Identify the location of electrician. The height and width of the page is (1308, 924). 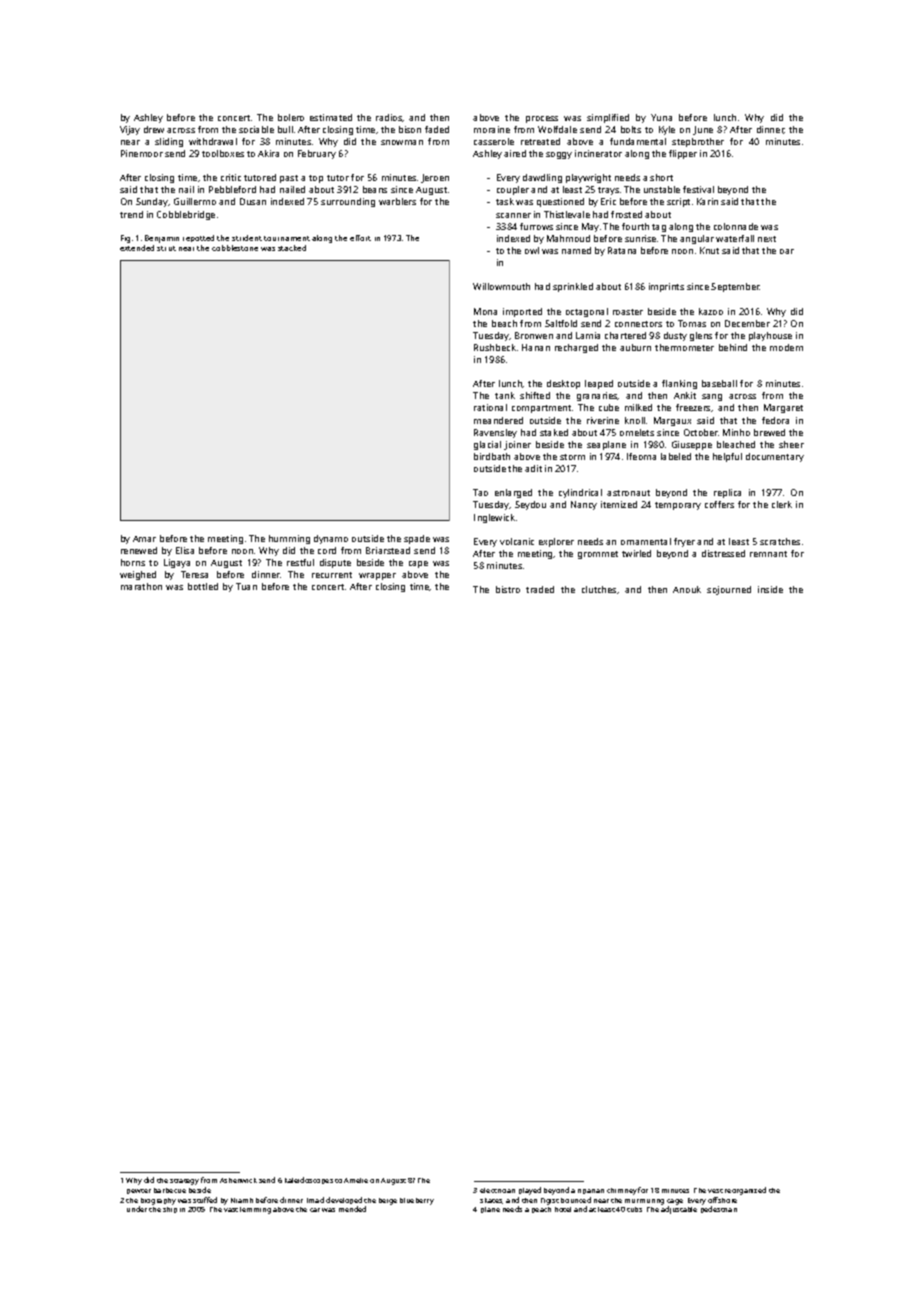
(497, 1190).
